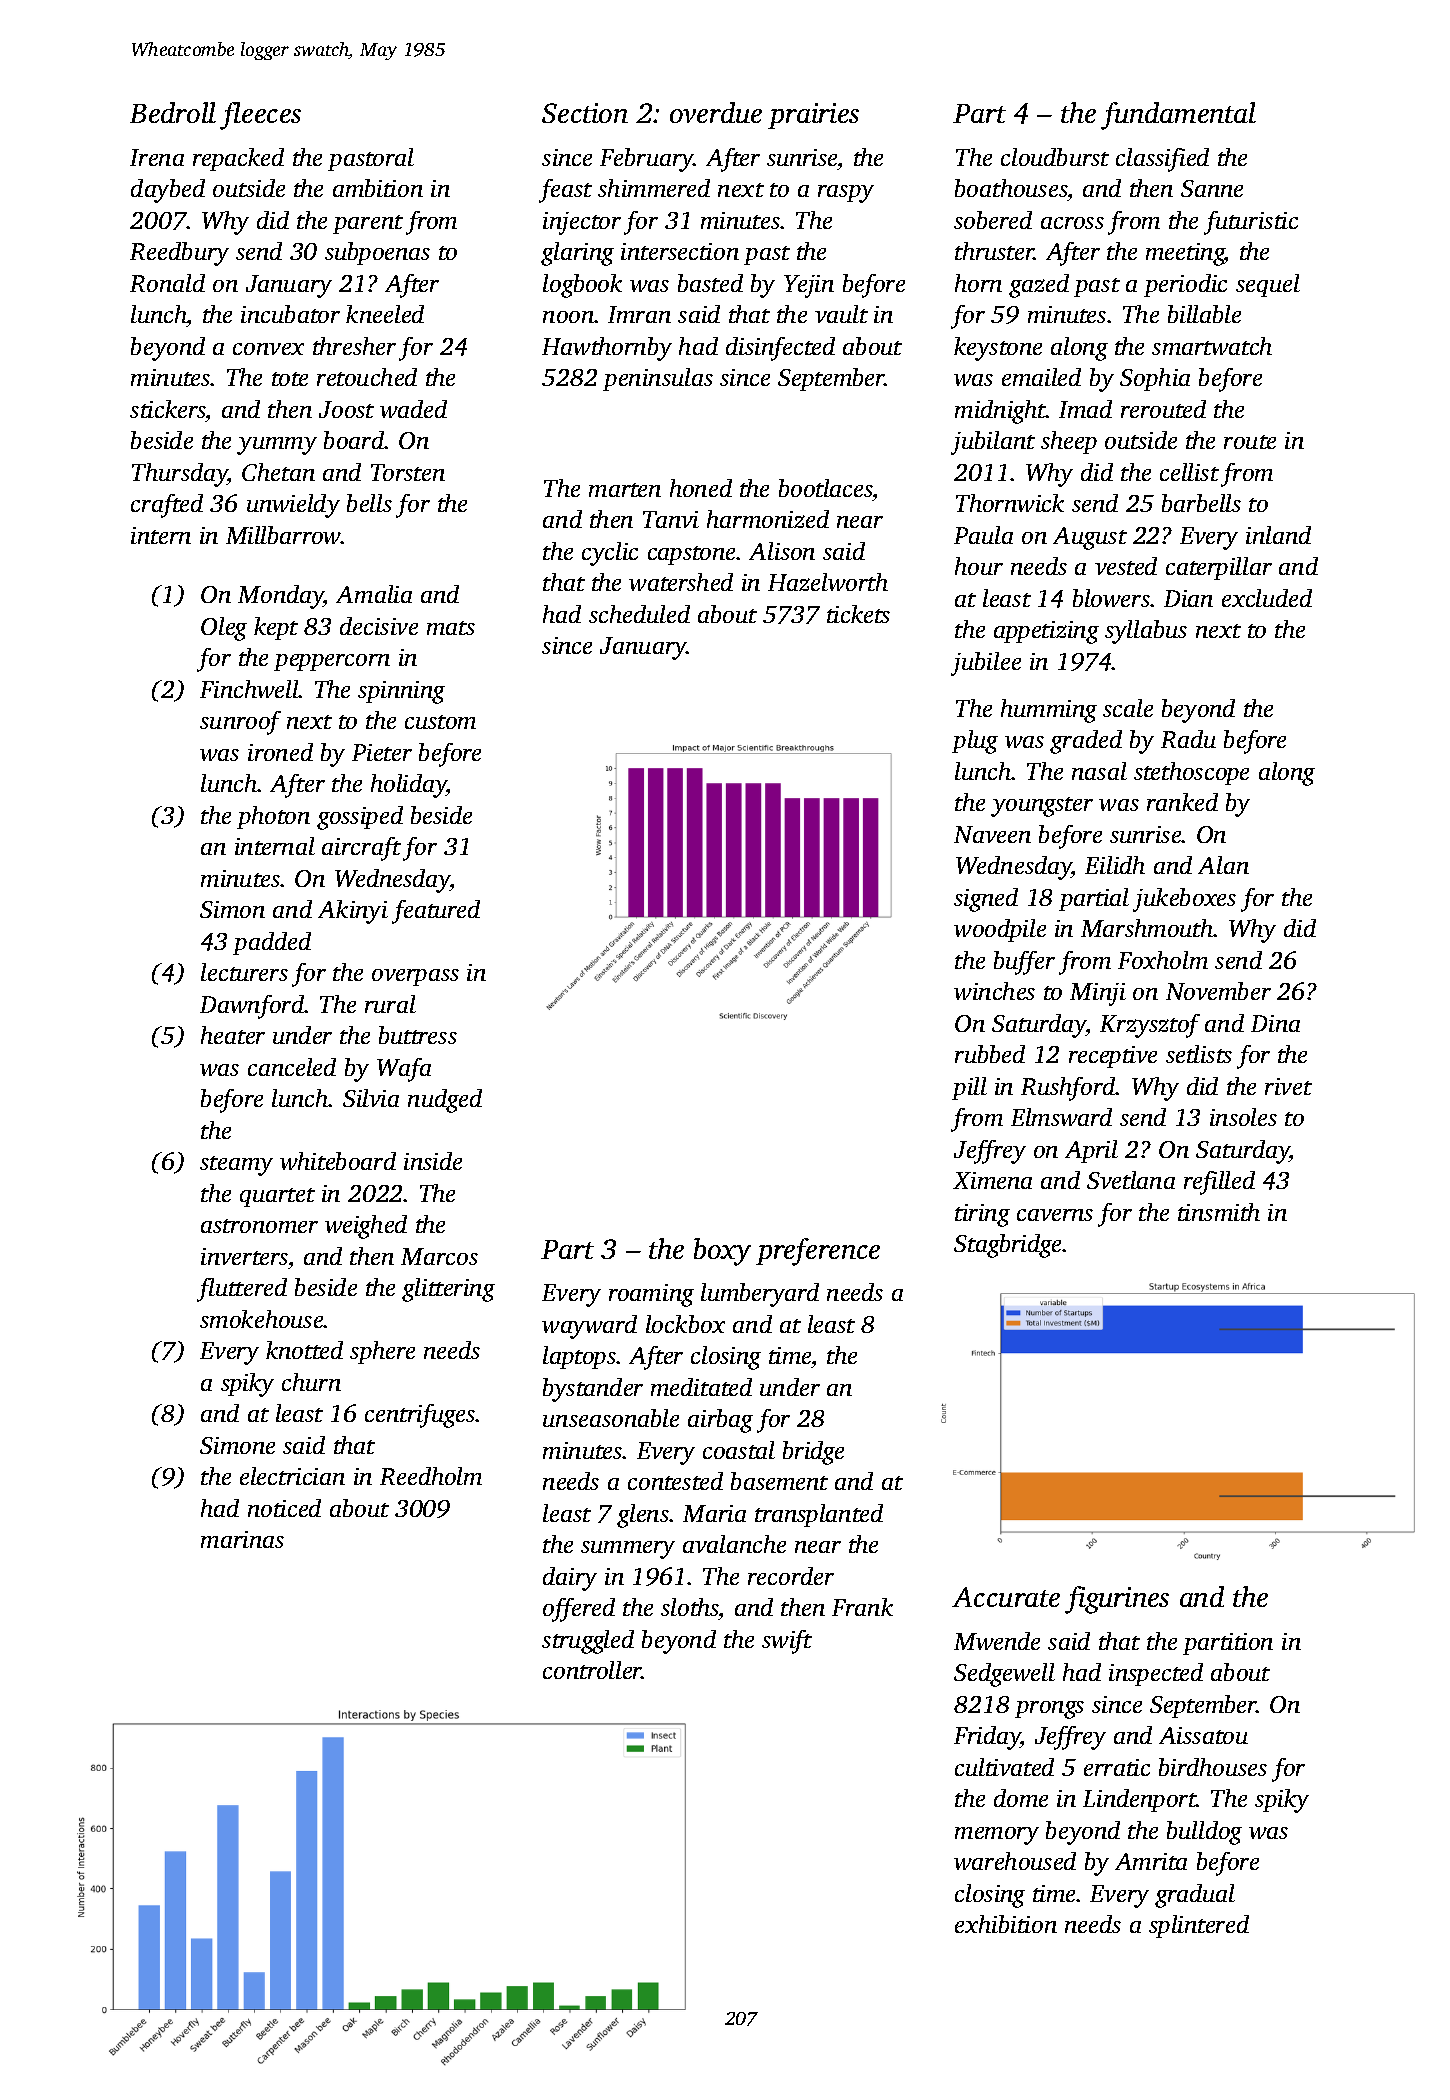 The width and height of the page is (1450, 2100). What do you see at coordinates (224, 629) in the page?
I see `Oleg` at bounding box center [224, 629].
